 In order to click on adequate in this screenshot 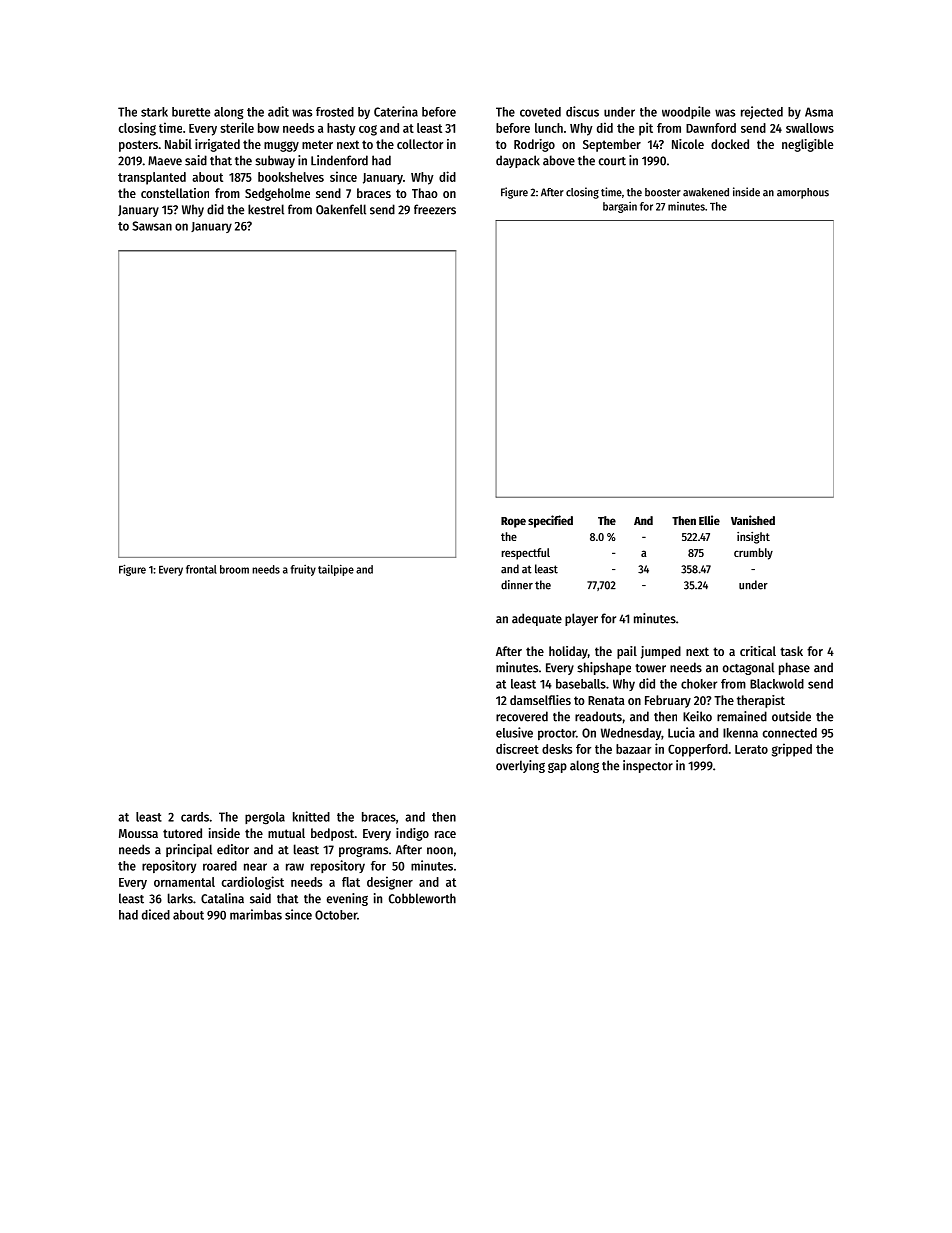, I will do `click(537, 619)`.
